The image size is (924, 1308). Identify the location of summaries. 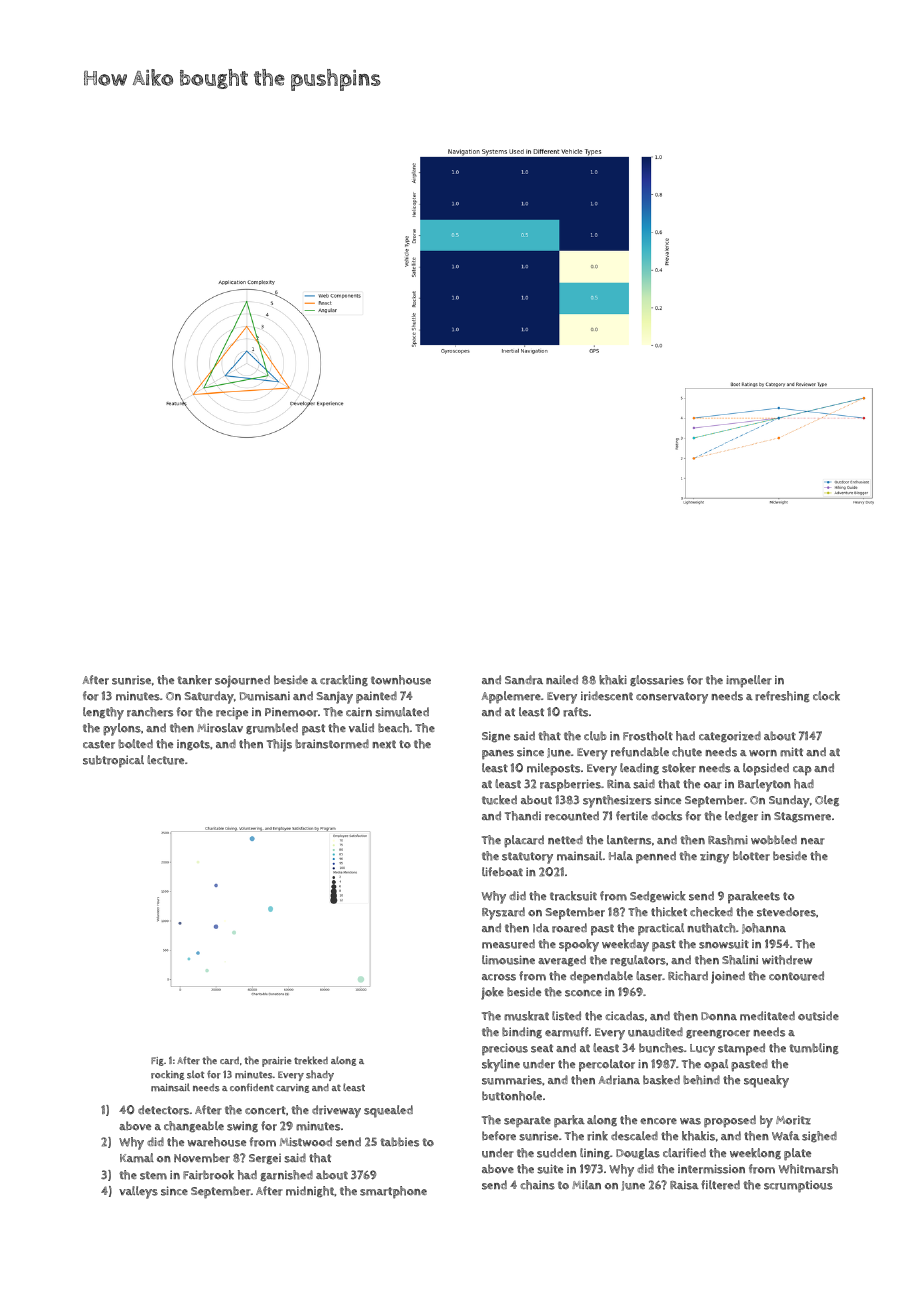
(512, 1080).
